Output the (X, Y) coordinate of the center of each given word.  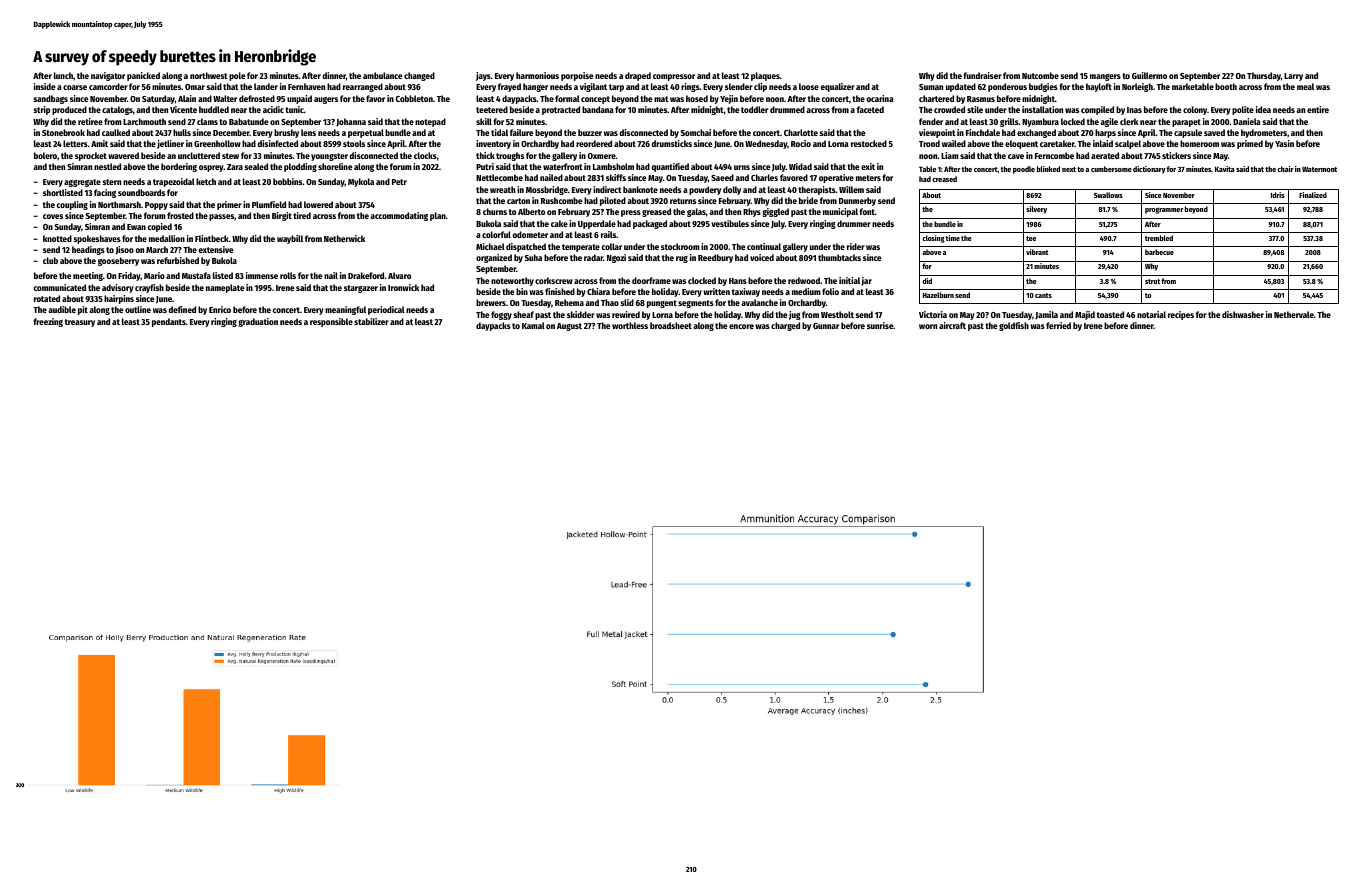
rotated (47, 298)
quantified (670, 167)
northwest (209, 75)
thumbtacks (839, 257)
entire (1318, 109)
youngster (329, 157)
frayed (509, 87)
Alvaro (399, 275)
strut (1152, 281)
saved (1214, 132)
